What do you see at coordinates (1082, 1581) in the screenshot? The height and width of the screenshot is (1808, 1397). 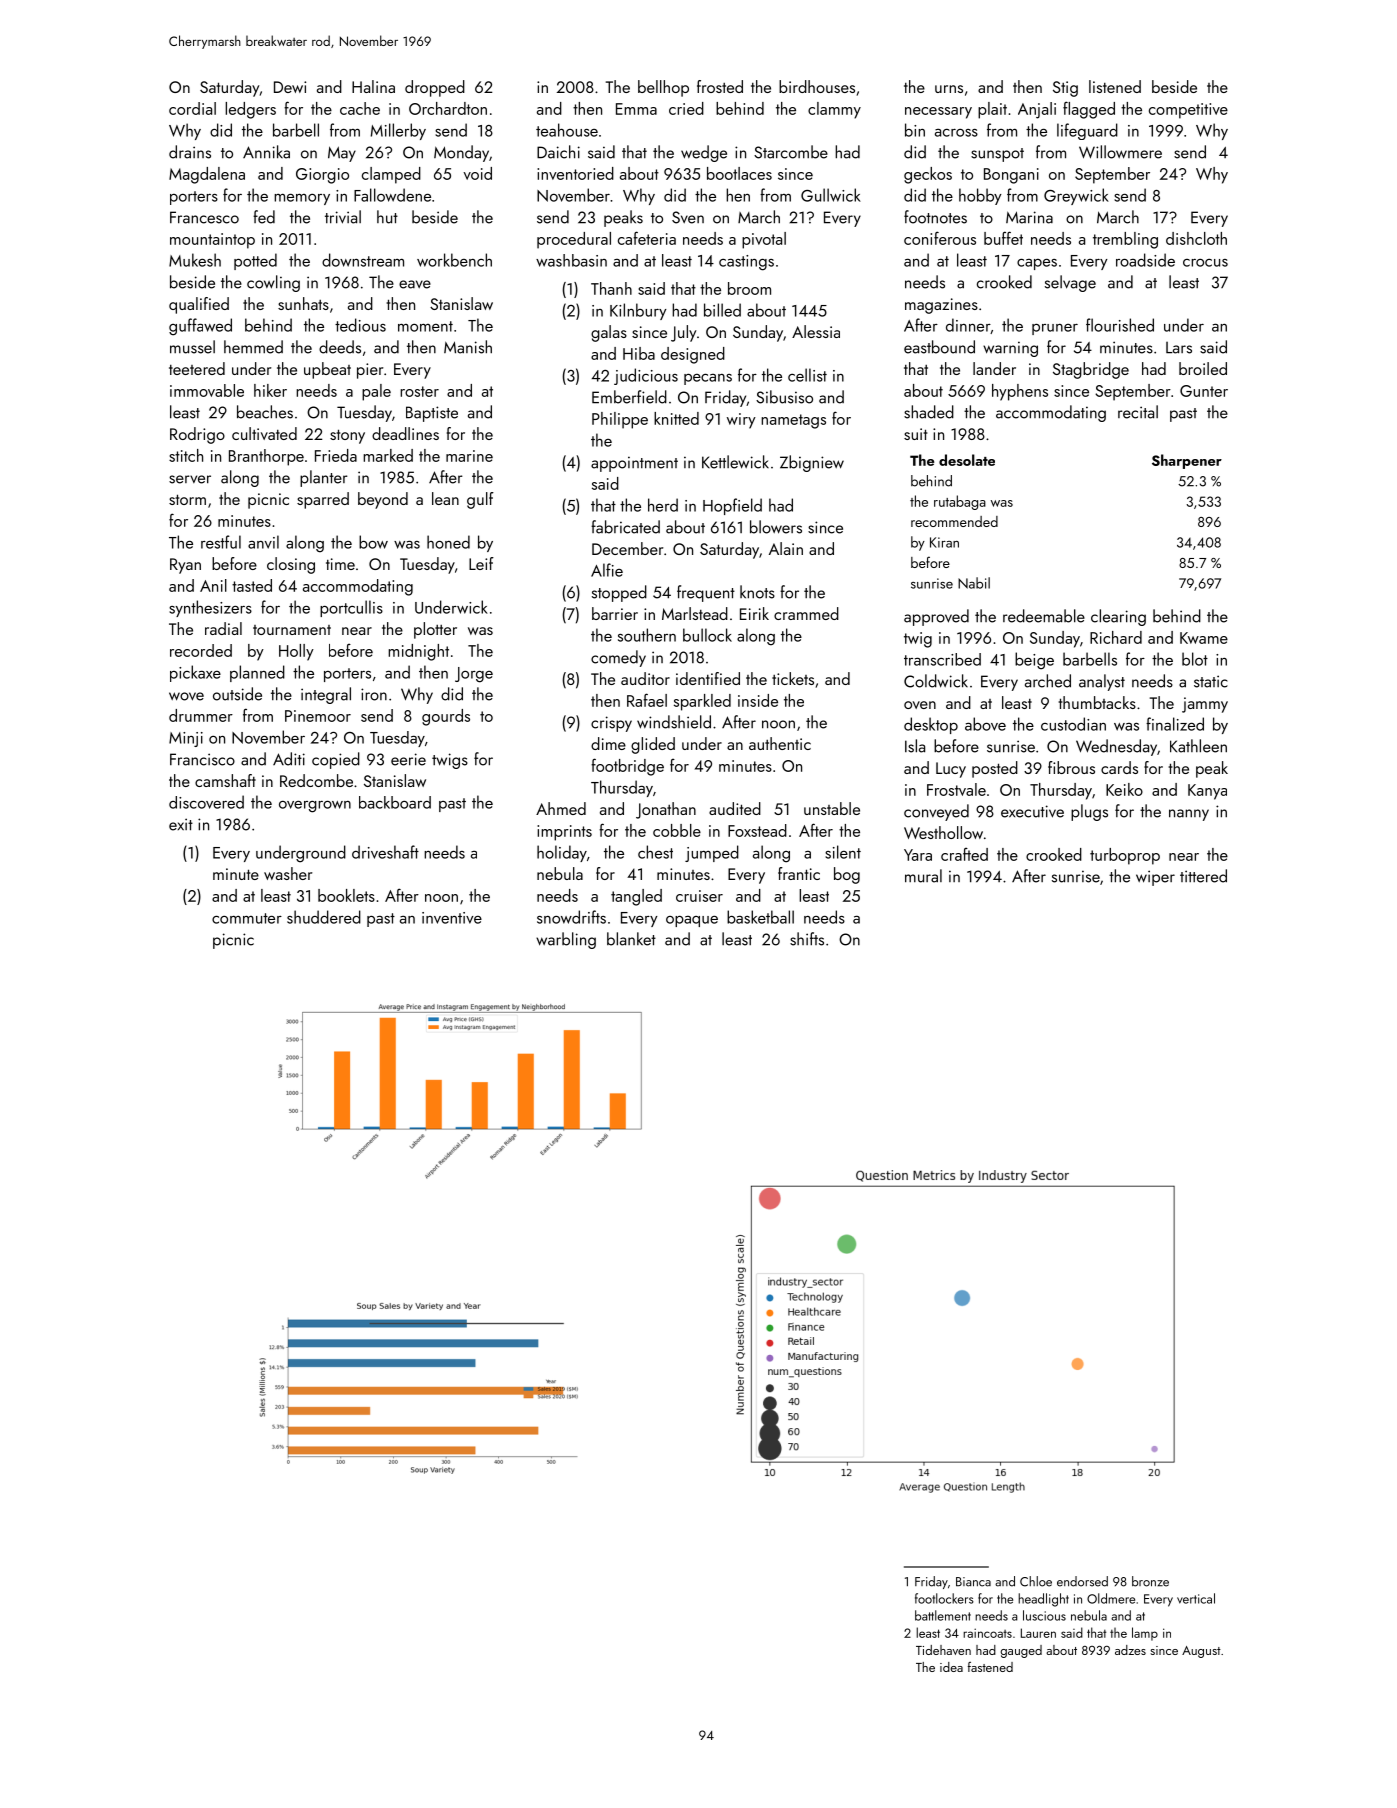 I see `endorsed` at bounding box center [1082, 1581].
